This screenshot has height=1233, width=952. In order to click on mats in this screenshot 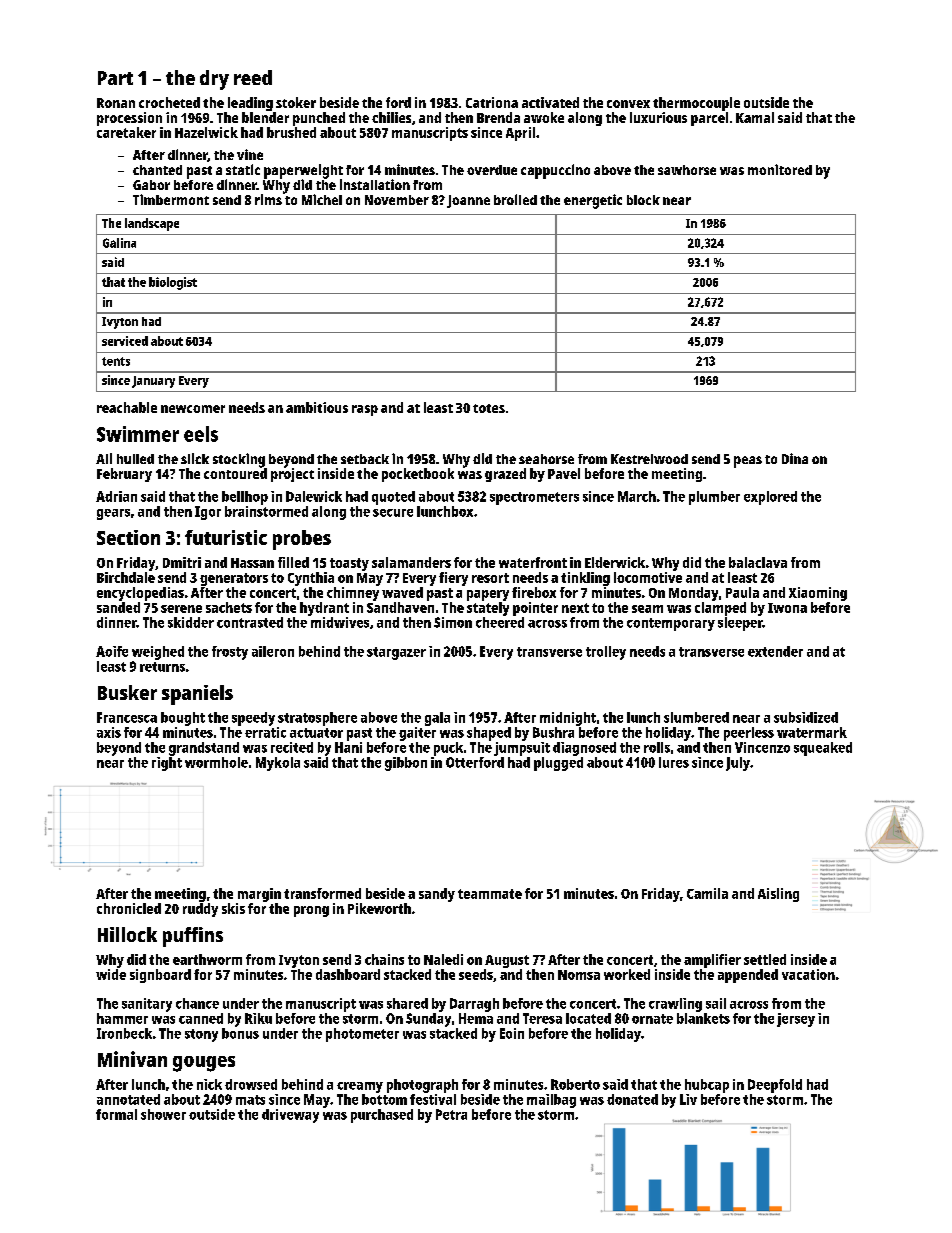, I will do `click(250, 1100)`.
